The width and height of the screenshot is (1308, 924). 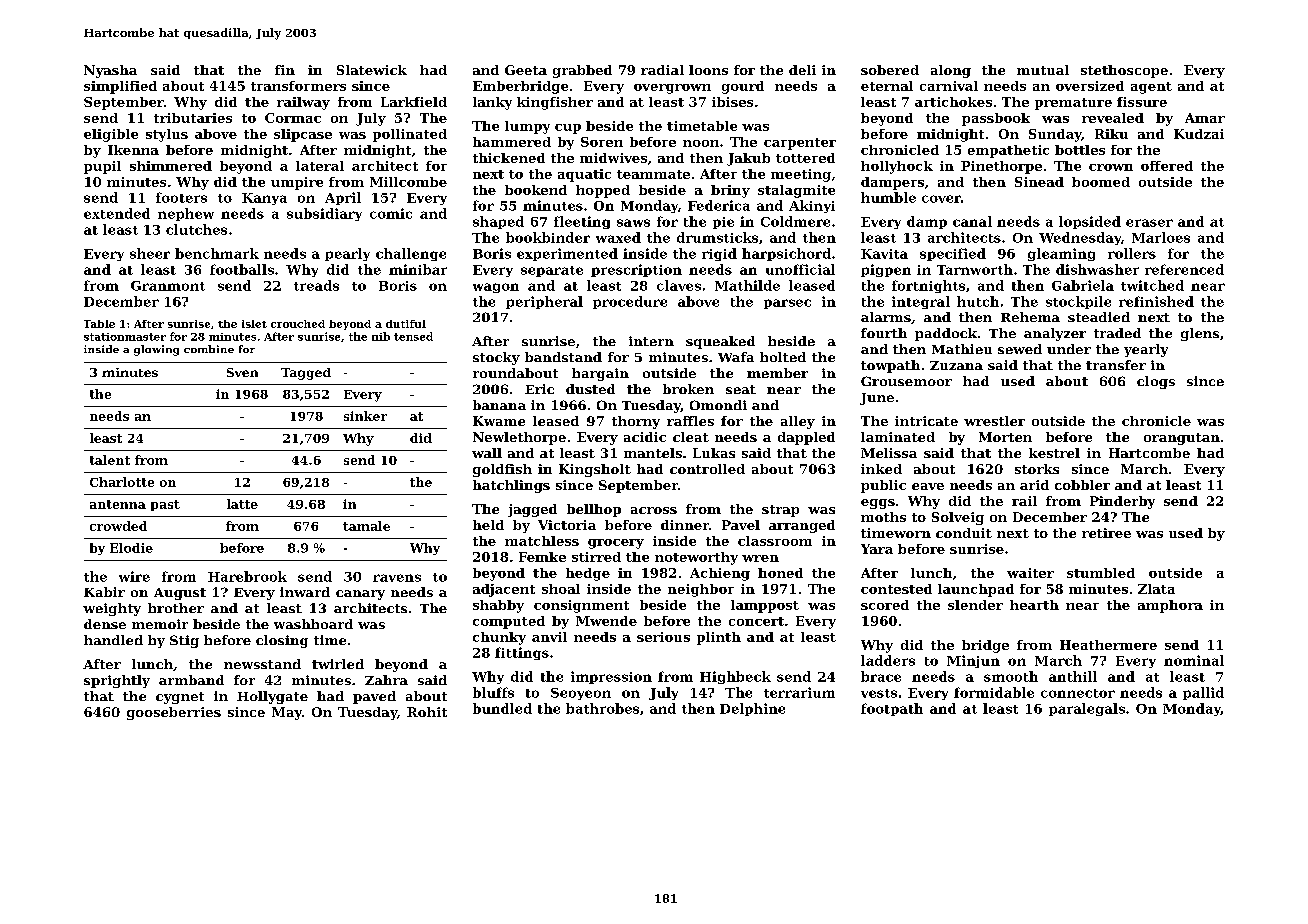 What do you see at coordinates (427, 712) in the screenshot?
I see `Rohit` at bounding box center [427, 712].
